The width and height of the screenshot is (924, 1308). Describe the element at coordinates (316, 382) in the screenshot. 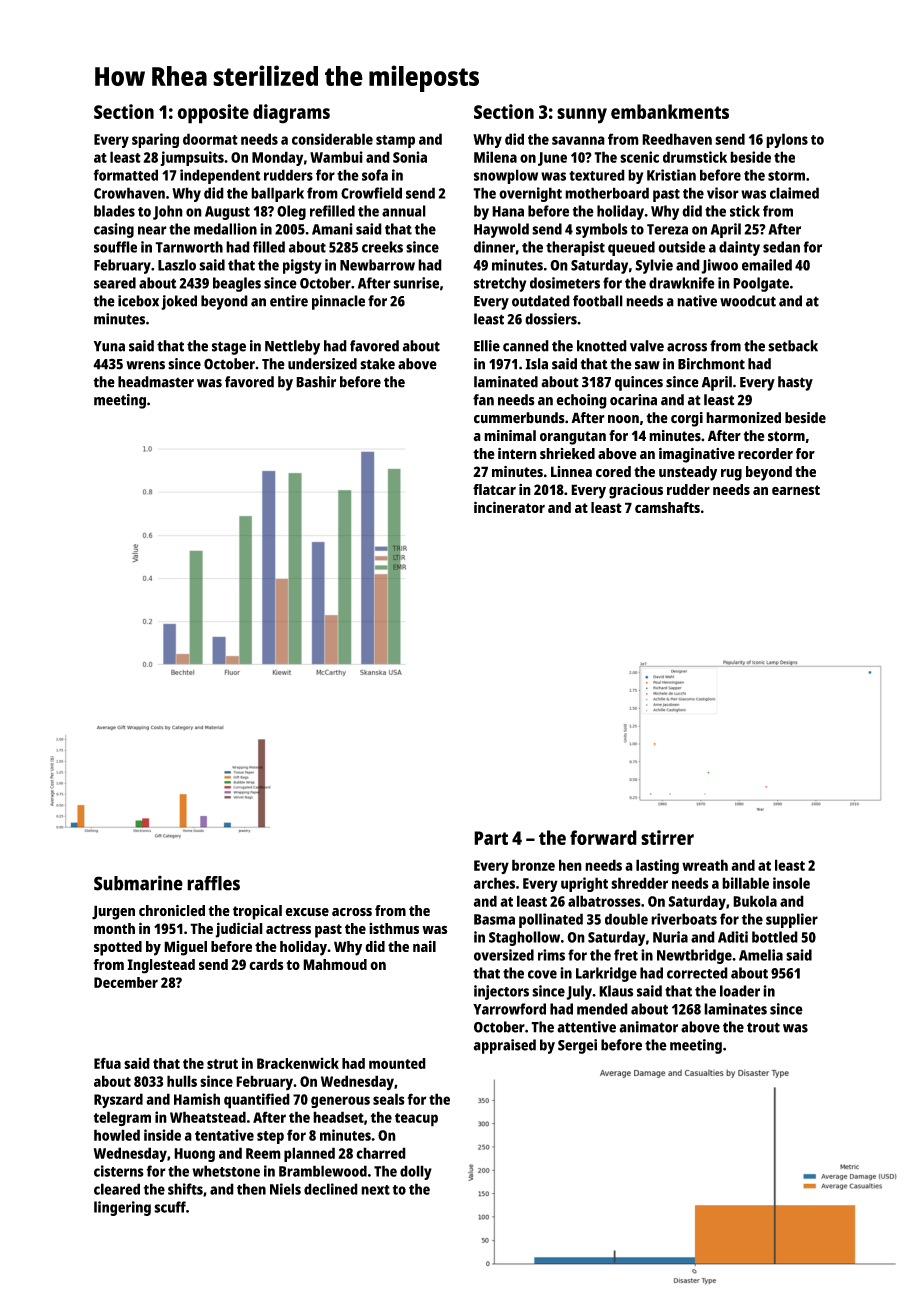

I see `Bashir` at that location.
